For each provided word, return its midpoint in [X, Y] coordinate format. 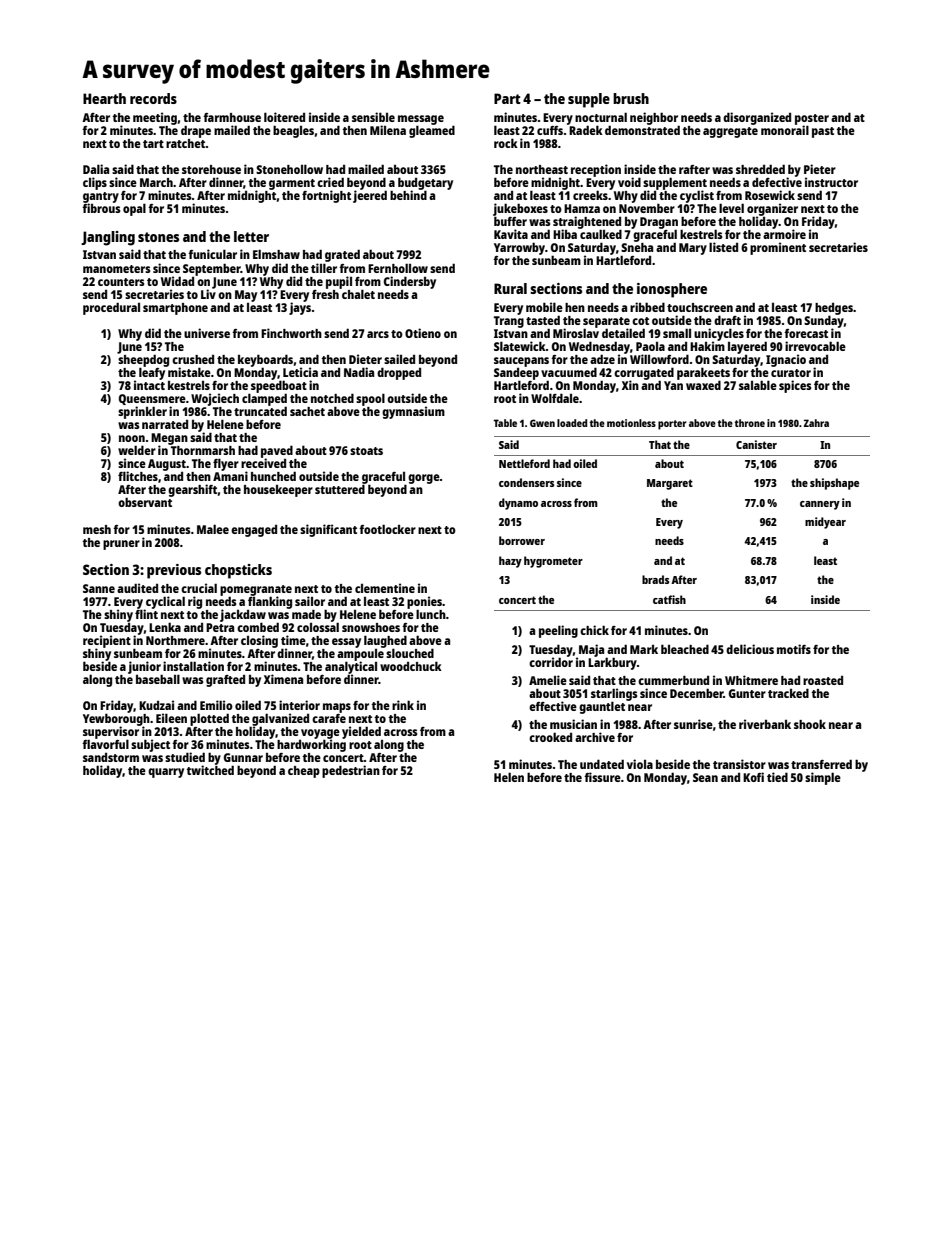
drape [196, 131]
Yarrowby [519, 248]
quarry [166, 773]
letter [251, 236]
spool [370, 399]
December [697, 693]
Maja [591, 650]
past [823, 132]
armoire [784, 234]
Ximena [283, 679]
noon [132, 438]
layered [747, 347]
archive [595, 737]
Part [507, 98]
